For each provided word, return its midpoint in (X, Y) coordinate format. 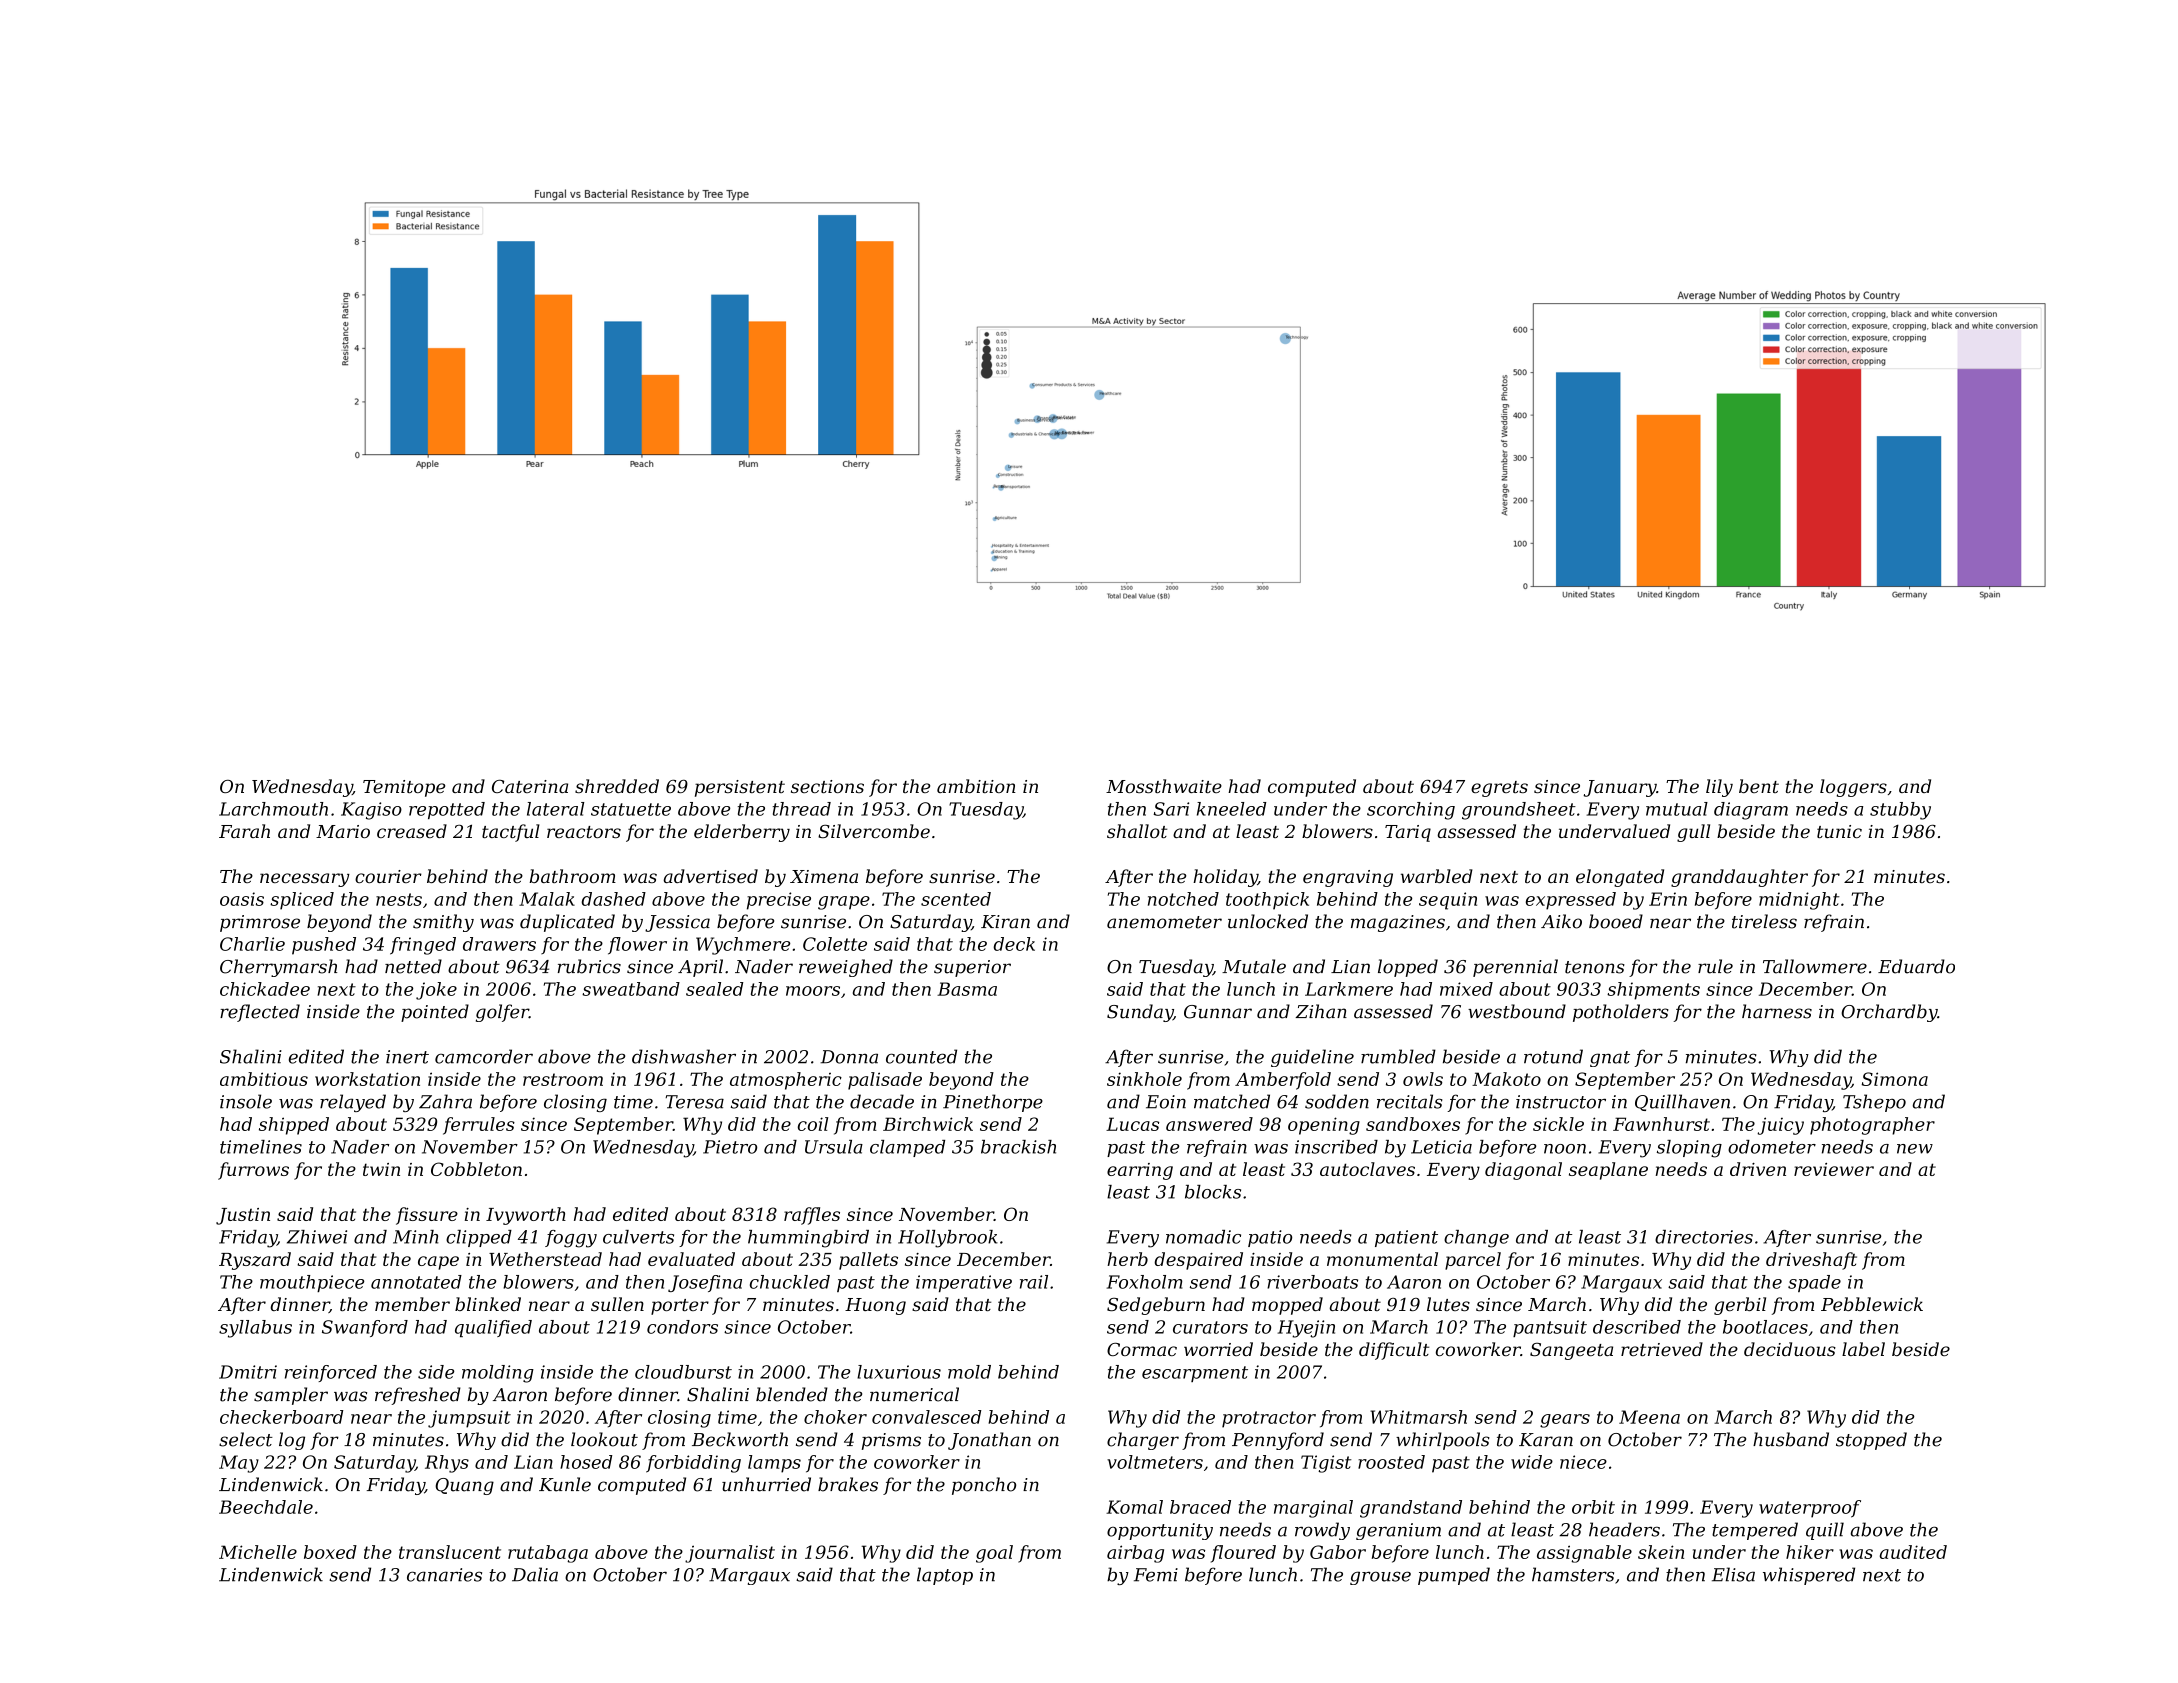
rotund (1553, 1056)
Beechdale (266, 1507)
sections (827, 786)
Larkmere (1349, 989)
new (1915, 1149)
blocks (1213, 1192)
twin (381, 1169)
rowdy (1322, 1531)
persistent (740, 788)
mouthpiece (312, 1283)
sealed (714, 989)
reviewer (1834, 1169)
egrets (1499, 789)
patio (1270, 1238)
